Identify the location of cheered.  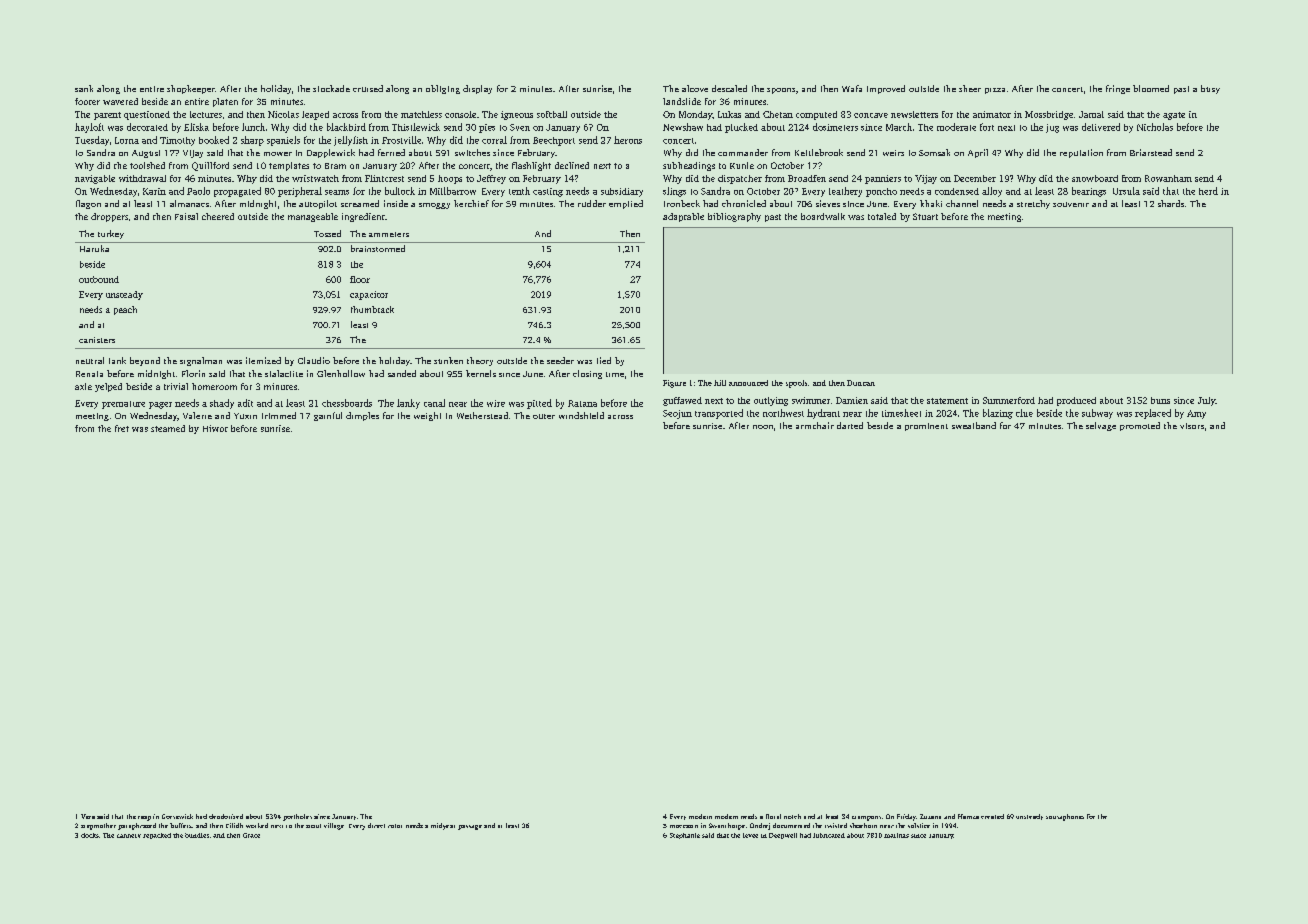
(218, 216).
